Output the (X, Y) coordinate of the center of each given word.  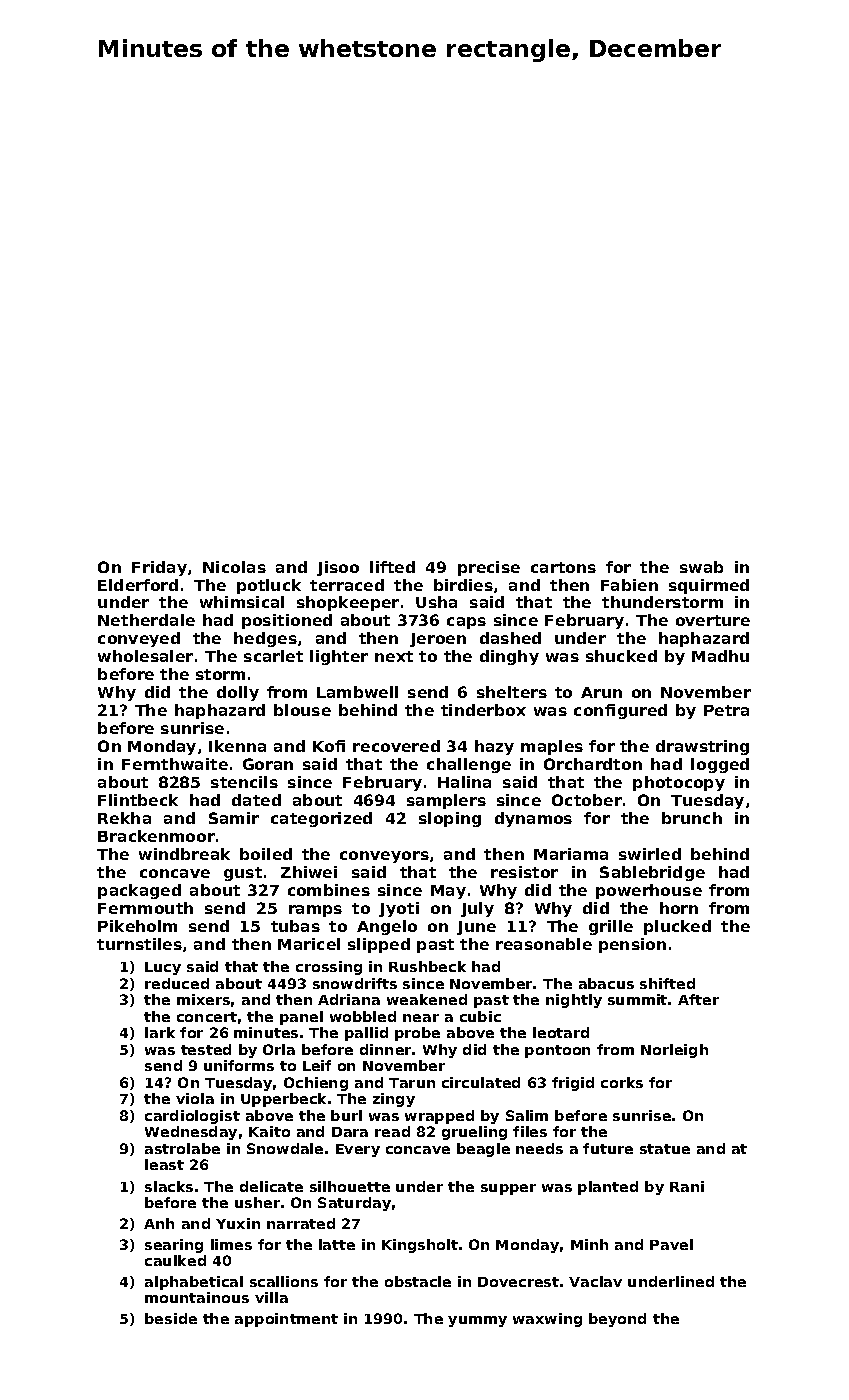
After (698, 999)
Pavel (671, 1244)
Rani (687, 1186)
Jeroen (438, 640)
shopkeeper (348, 603)
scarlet (273, 656)
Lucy (163, 968)
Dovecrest (518, 1282)
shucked (621, 656)
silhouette (350, 1186)
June (476, 928)
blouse (302, 710)
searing (174, 1246)
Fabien (629, 585)
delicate (271, 1186)
